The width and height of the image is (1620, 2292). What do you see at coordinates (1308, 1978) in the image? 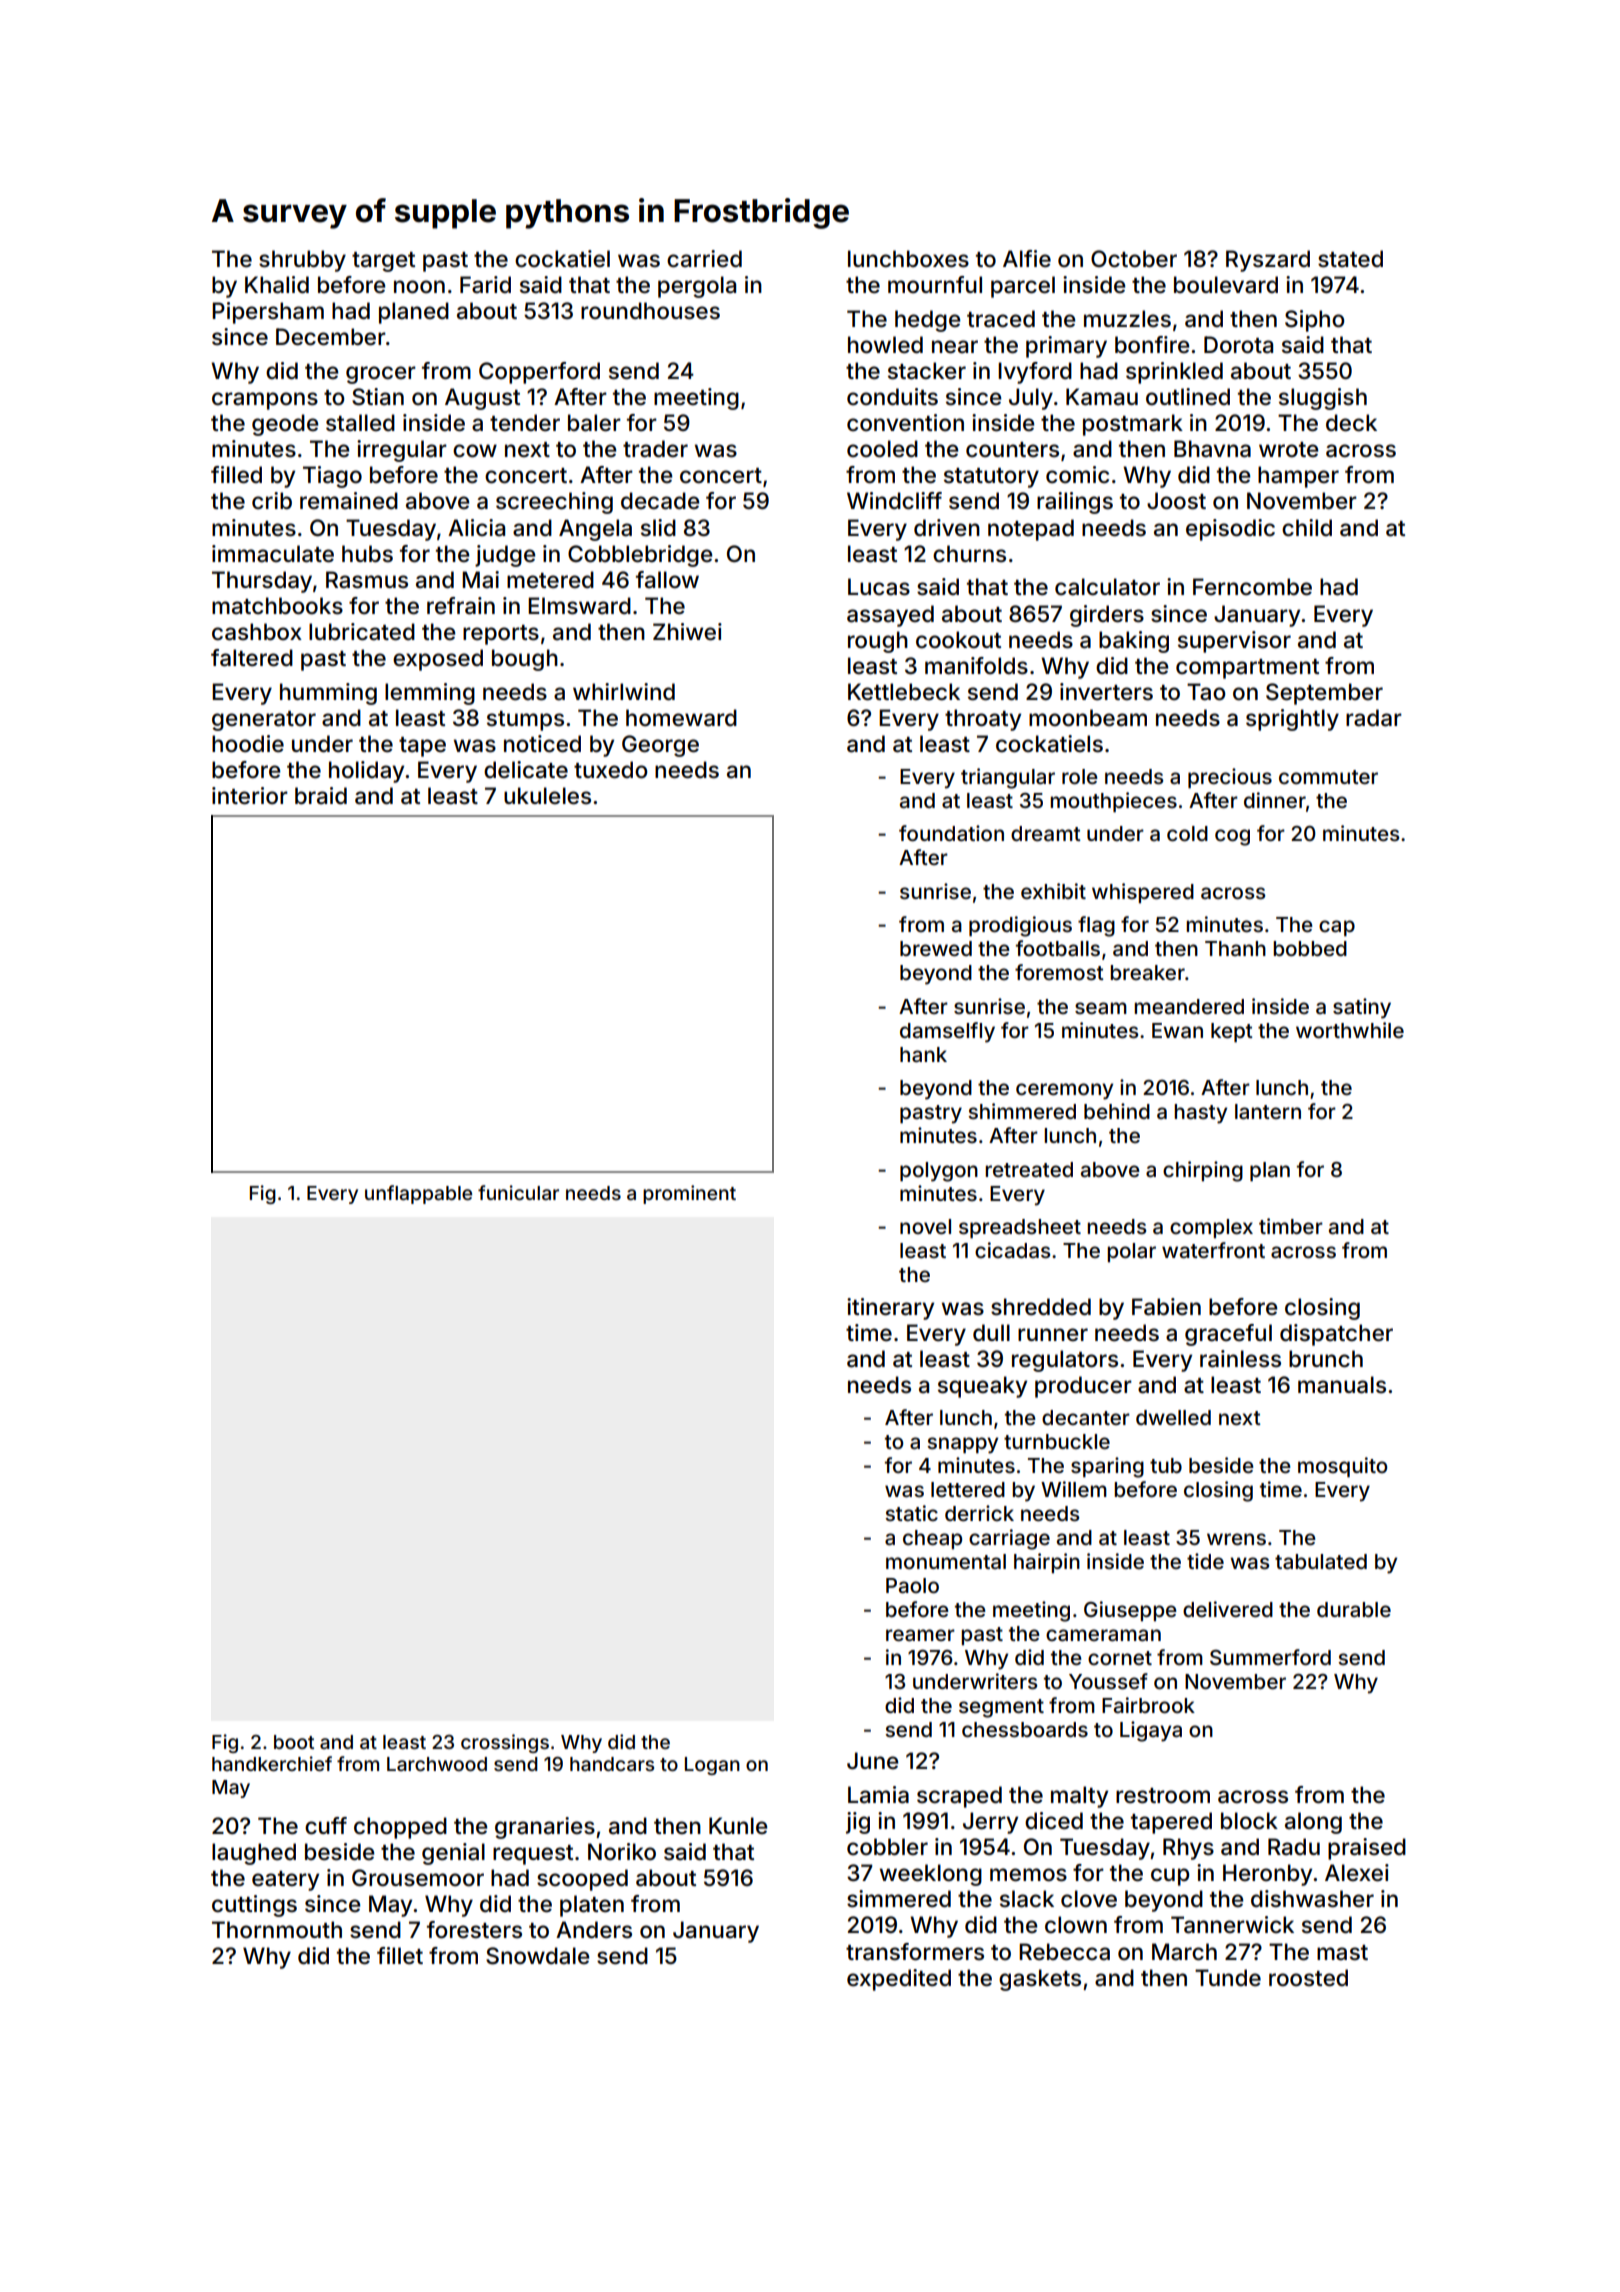
I see `roosted` at bounding box center [1308, 1978].
